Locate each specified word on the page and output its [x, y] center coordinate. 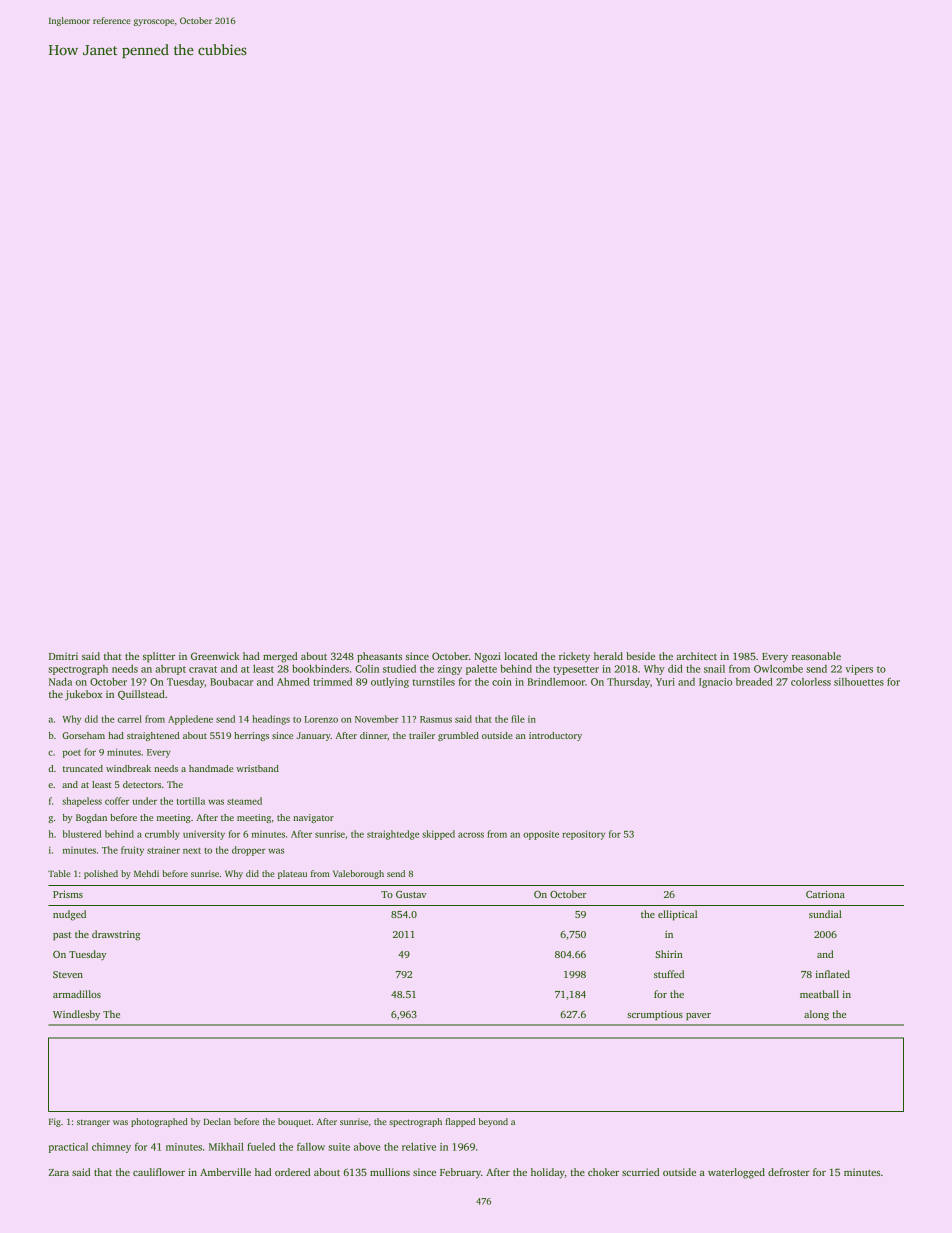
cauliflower [159, 1172]
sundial [825, 914]
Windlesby [76, 1015]
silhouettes [859, 682]
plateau [292, 874]
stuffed [669, 974]
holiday [548, 1173]
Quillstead [141, 695]
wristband [257, 768]
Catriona [825, 894]
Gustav [411, 894]
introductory [555, 736]
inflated [833, 974]
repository [583, 835]
